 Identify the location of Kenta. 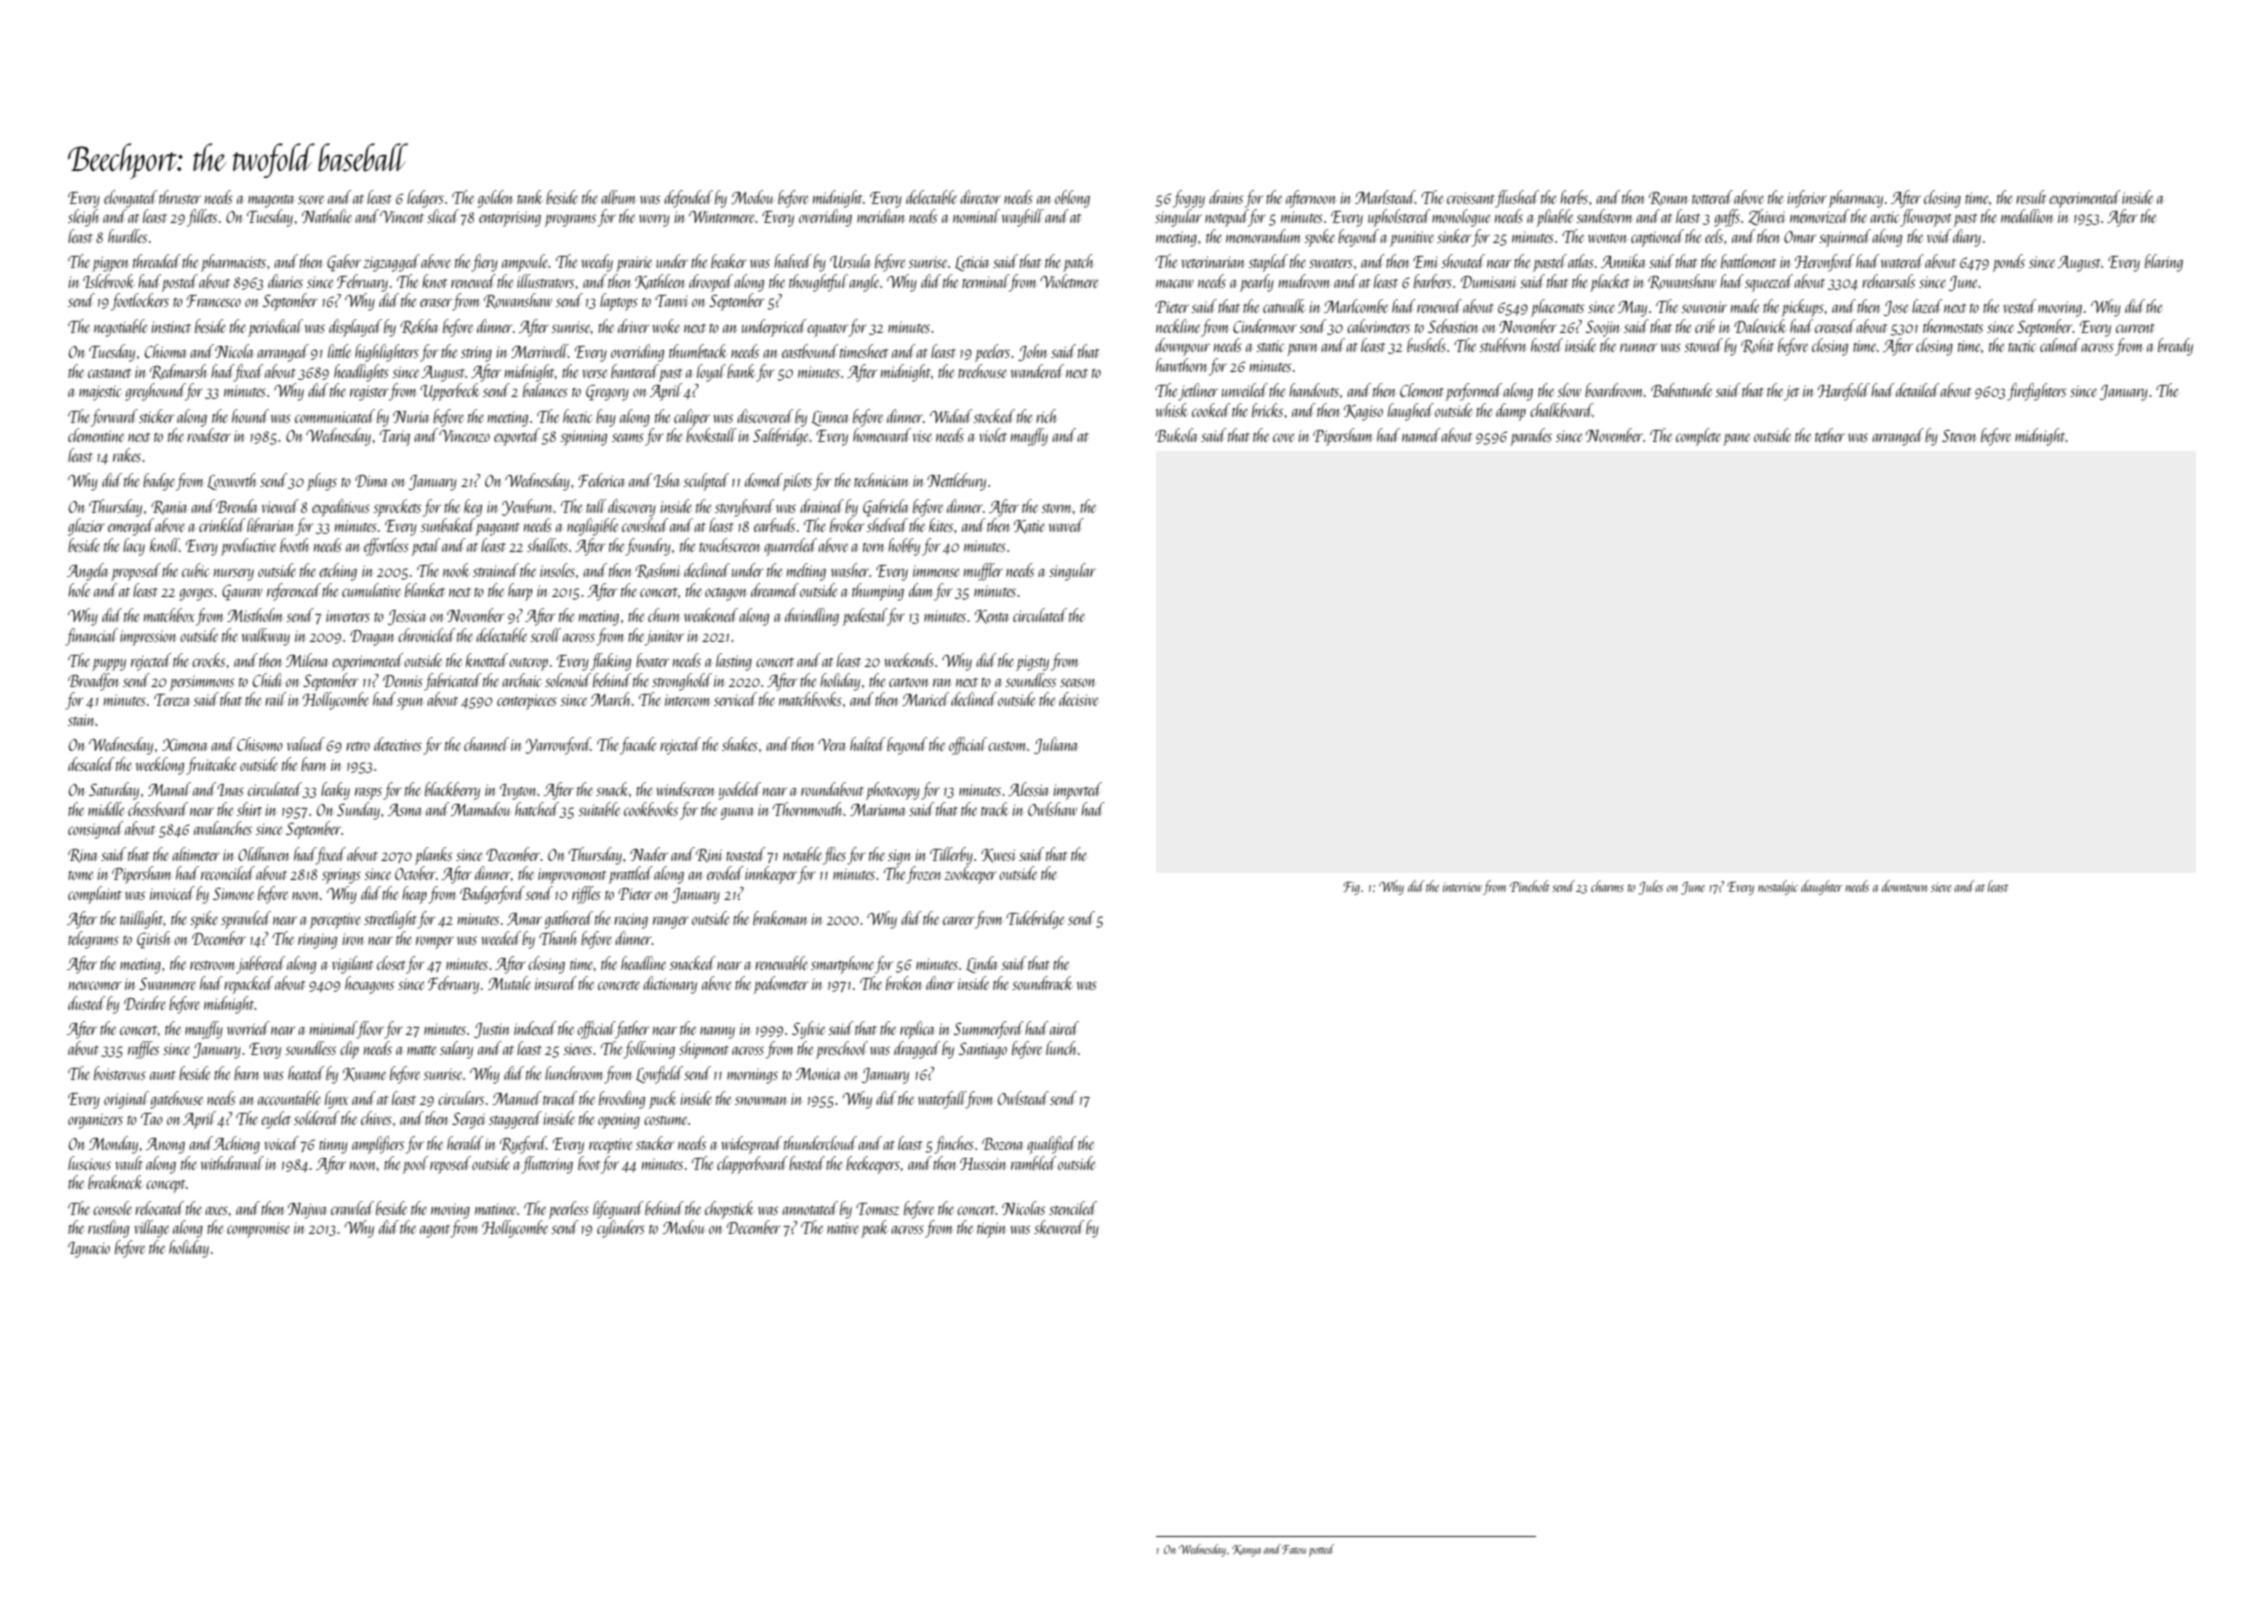
(992, 617).
